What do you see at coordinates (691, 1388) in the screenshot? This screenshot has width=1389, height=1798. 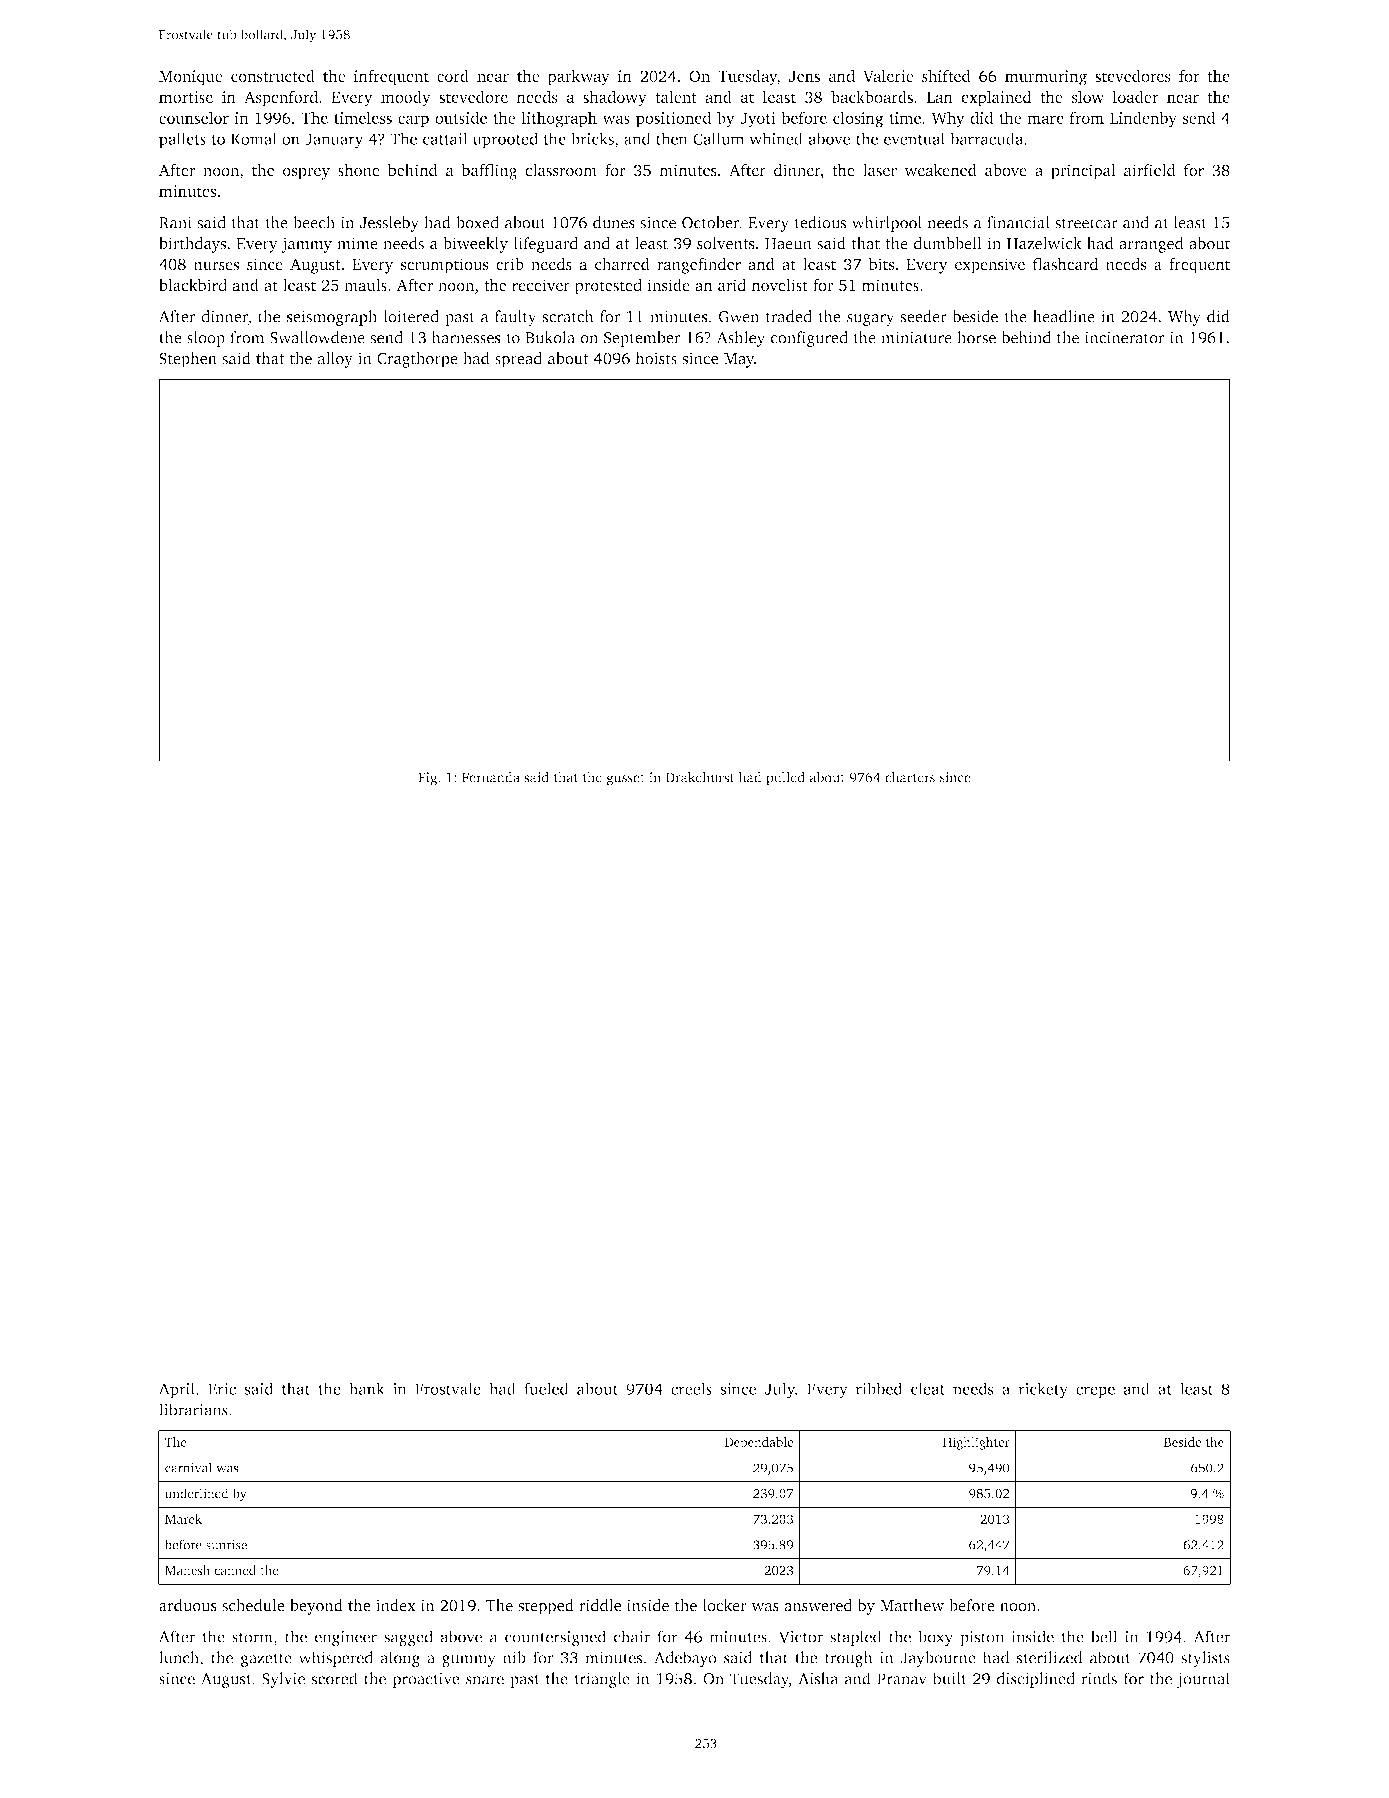 I see `creels` at bounding box center [691, 1388].
